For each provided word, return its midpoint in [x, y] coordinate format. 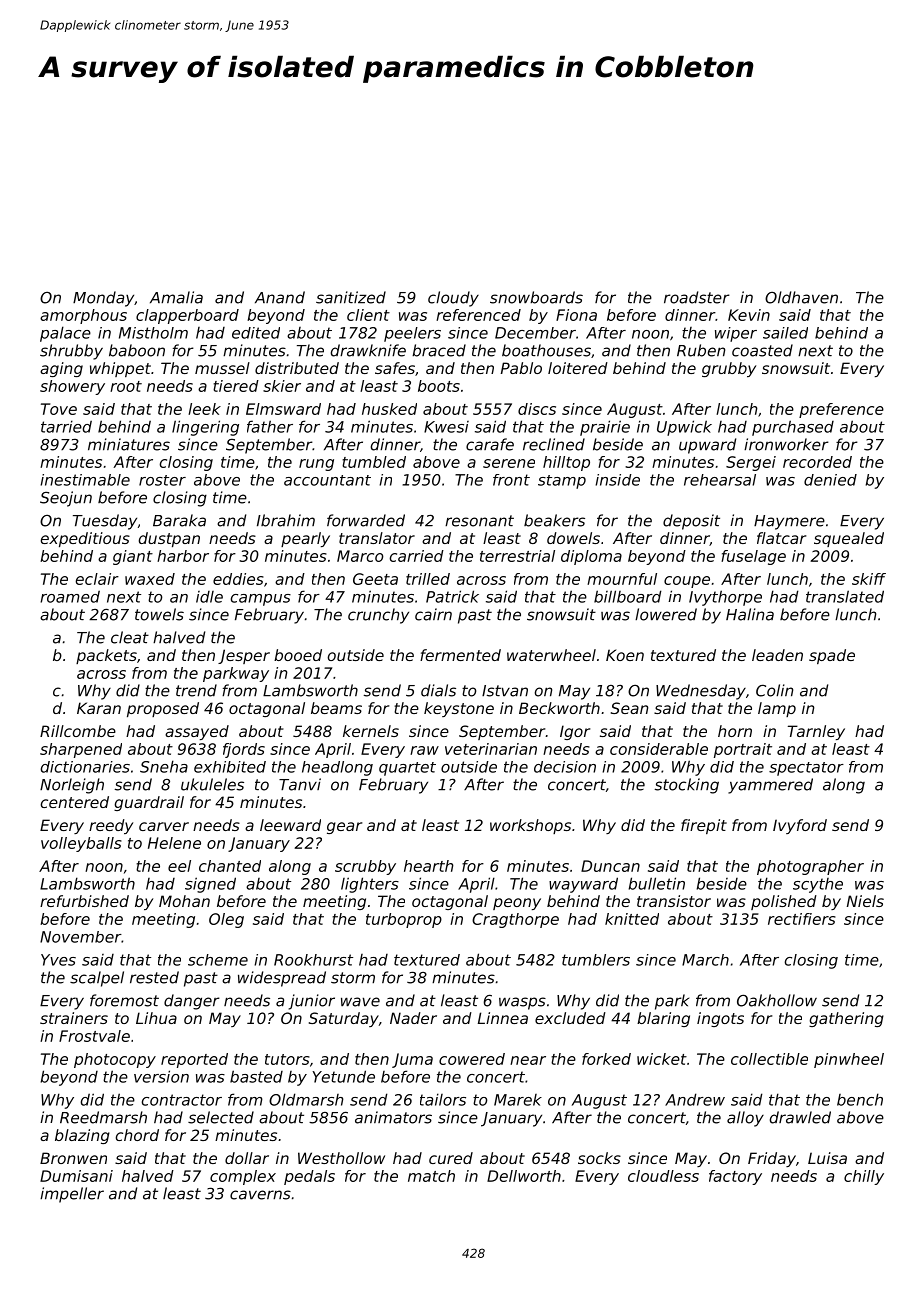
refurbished [84, 901]
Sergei [751, 463]
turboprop [404, 920]
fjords [244, 750]
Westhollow [341, 1158]
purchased [793, 428]
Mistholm [153, 333]
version [161, 1076]
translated [845, 596]
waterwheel [551, 655]
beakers [554, 520]
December [535, 333]
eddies [238, 579]
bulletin [657, 883]
